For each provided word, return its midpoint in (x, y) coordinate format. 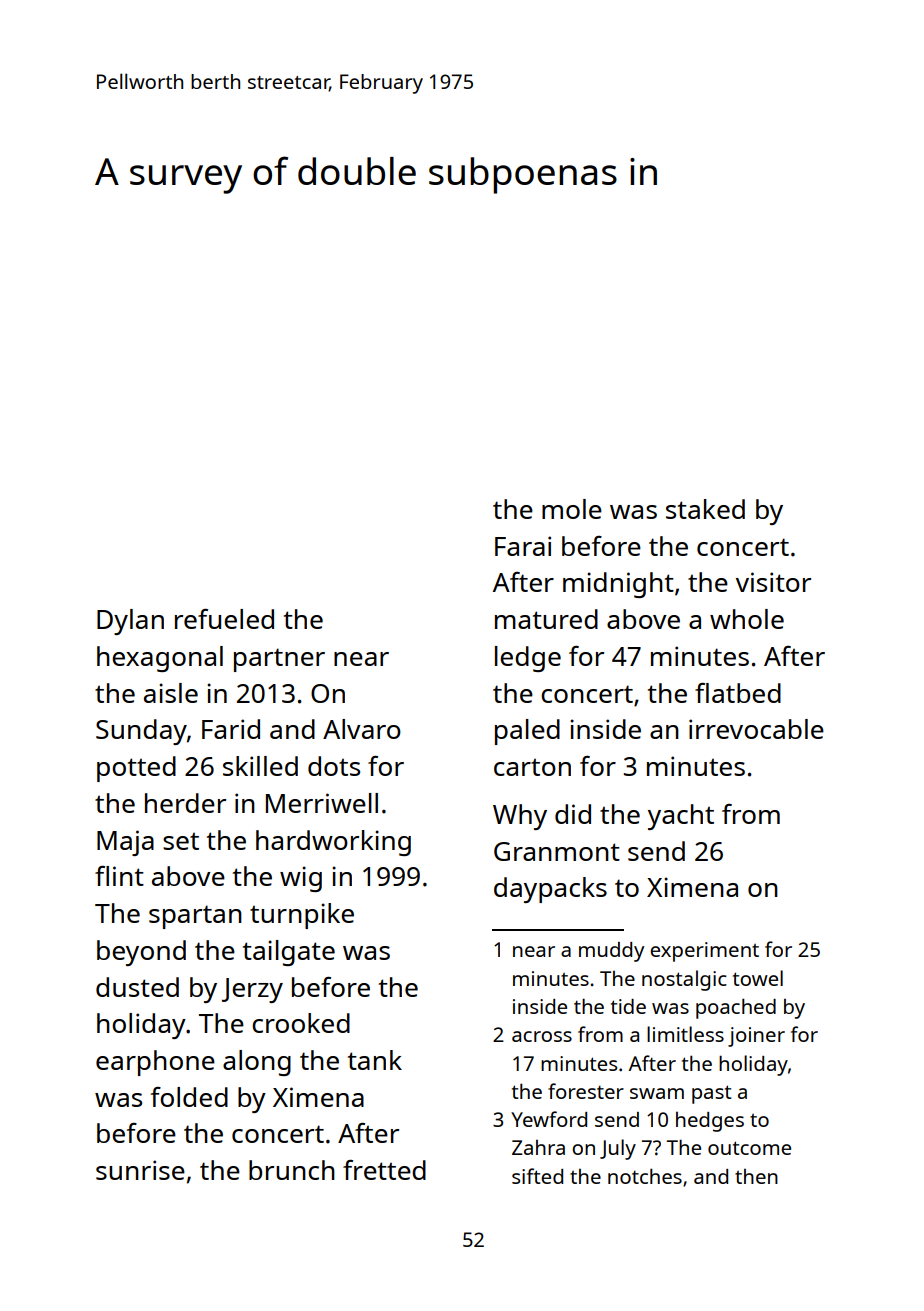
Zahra (538, 1147)
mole (572, 509)
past (711, 1094)
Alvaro (362, 729)
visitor (773, 582)
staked (705, 509)
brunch (292, 1170)
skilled (260, 766)
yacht (681, 817)
